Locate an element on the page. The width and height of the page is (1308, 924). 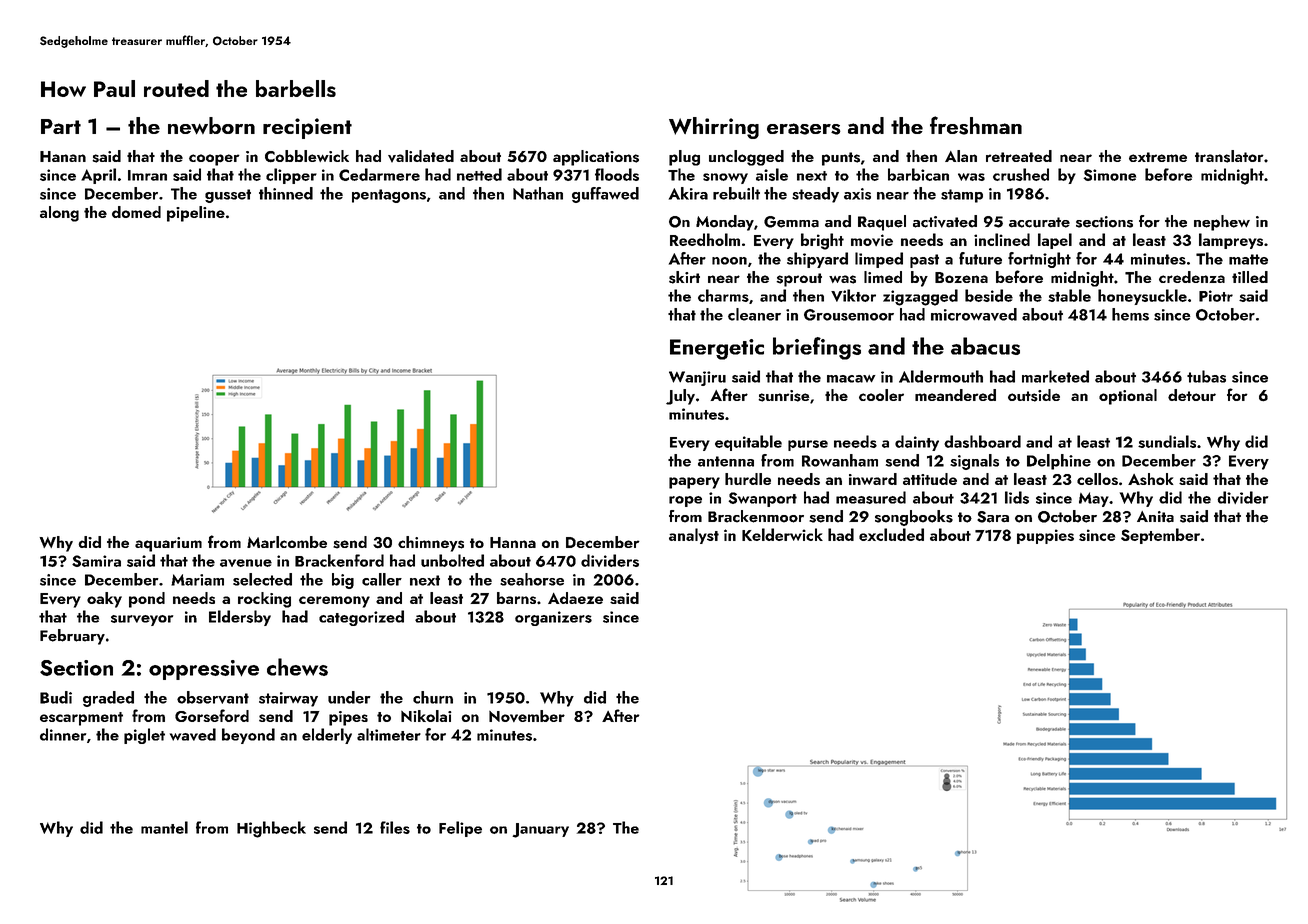
Imran is located at coordinates (147, 175).
